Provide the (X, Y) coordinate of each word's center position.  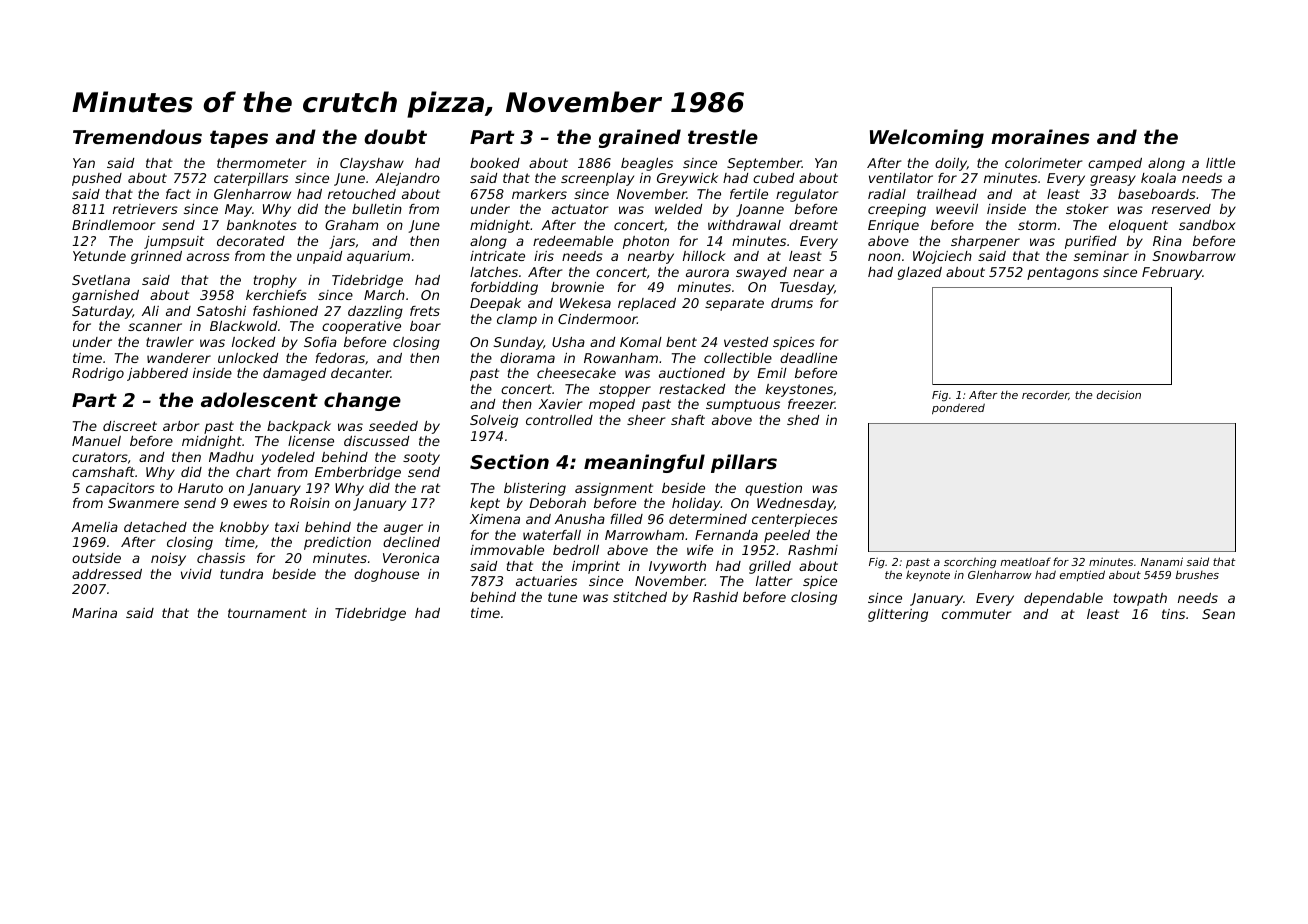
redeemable (573, 241)
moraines (1040, 137)
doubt (395, 136)
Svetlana (101, 280)
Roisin (310, 503)
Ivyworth (677, 567)
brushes (1197, 574)
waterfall (552, 535)
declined (411, 542)
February (1172, 273)
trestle (723, 136)
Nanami (1162, 561)
